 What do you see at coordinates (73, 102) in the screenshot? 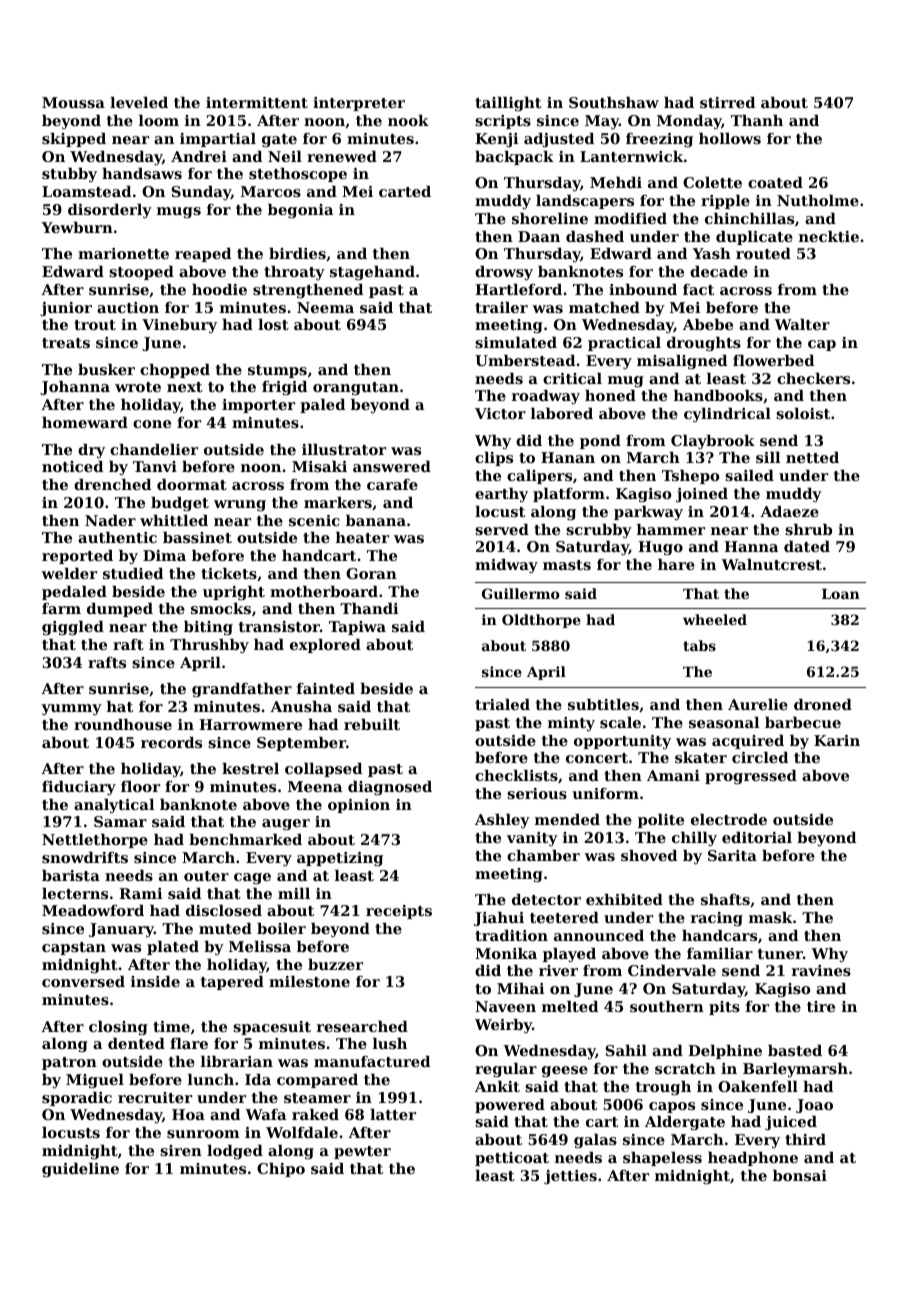
I see `Moussa` at bounding box center [73, 102].
